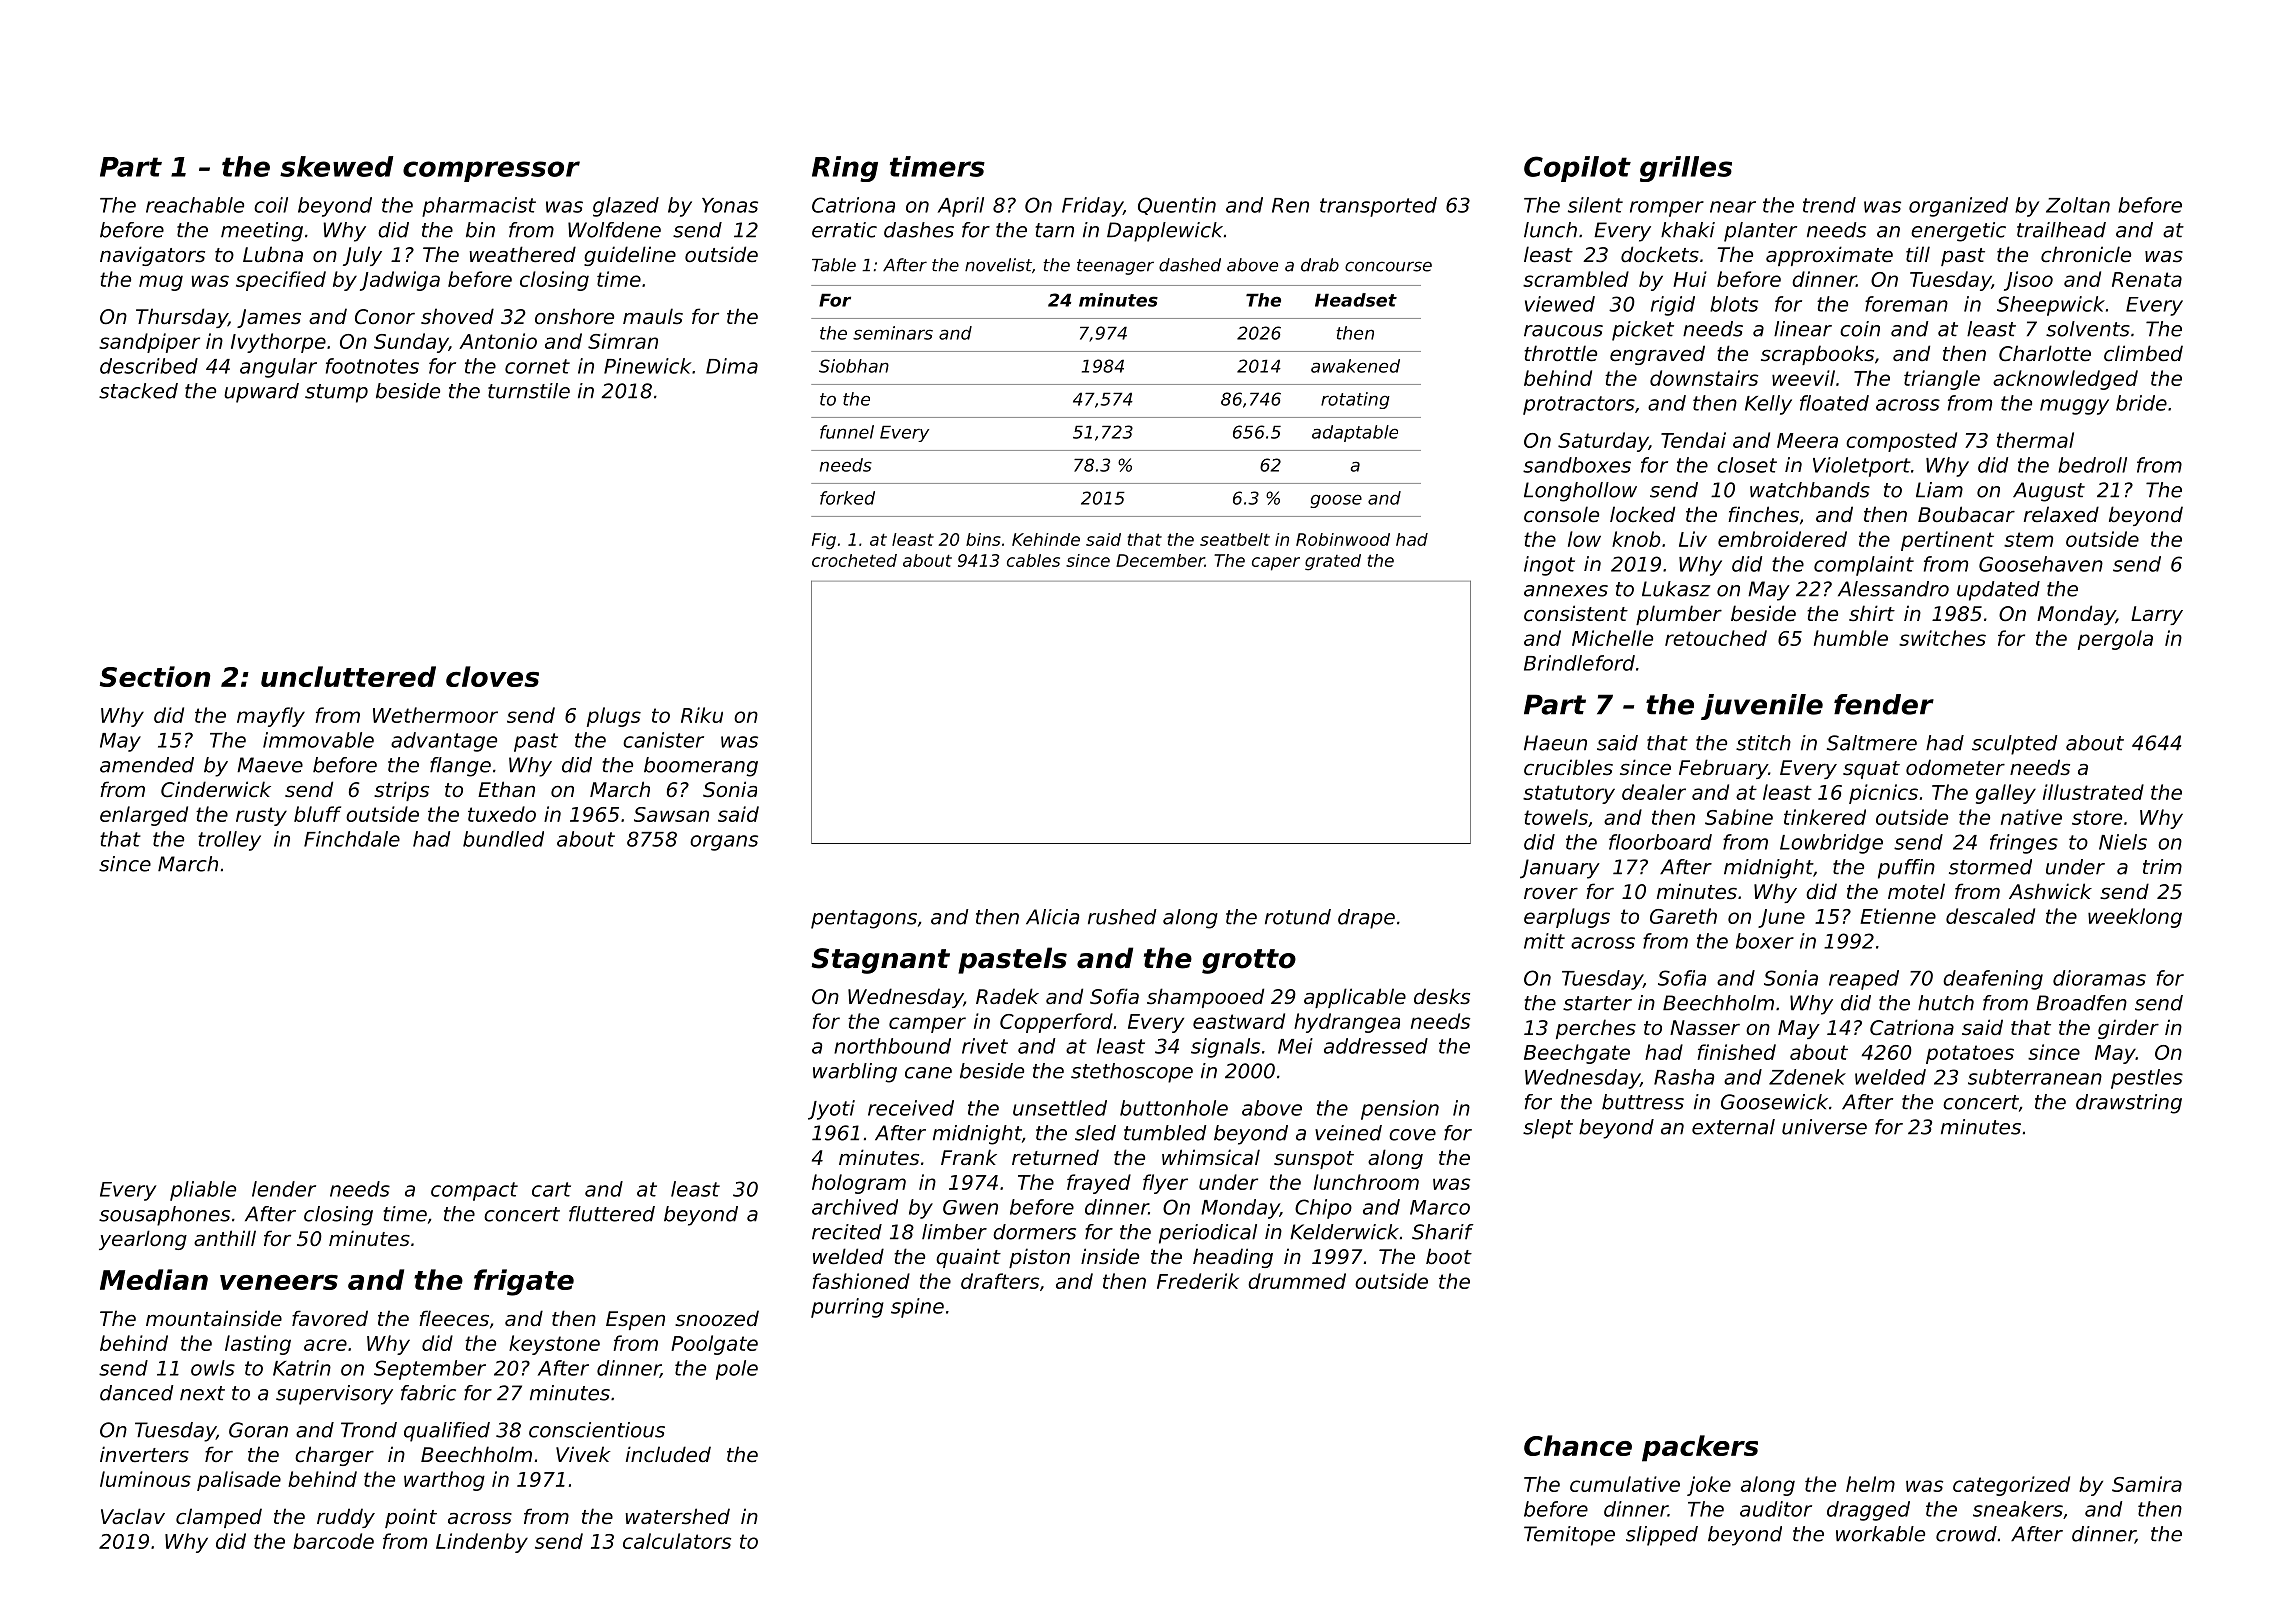 Image resolution: width=2282 pixels, height=1614 pixels. I want to click on Finchdale, so click(352, 839).
